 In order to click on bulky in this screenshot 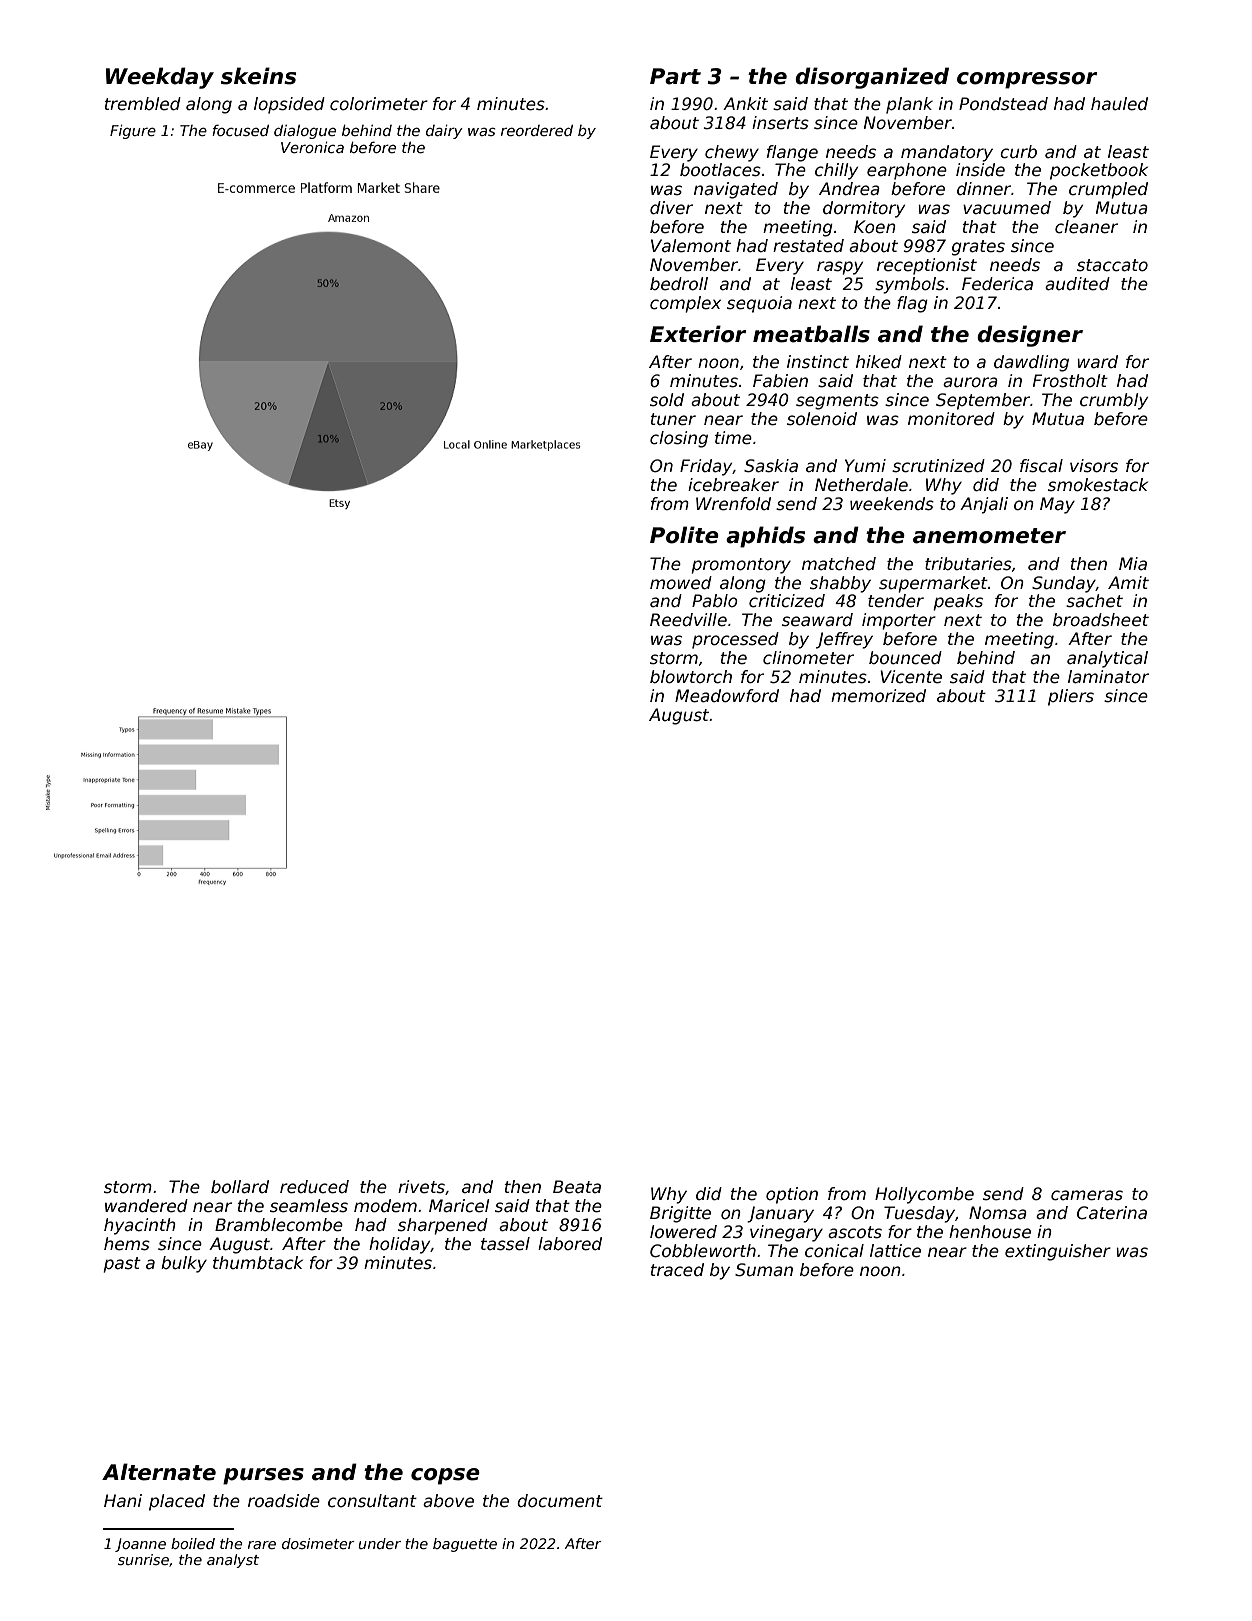, I will do `click(184, 1264)`.
